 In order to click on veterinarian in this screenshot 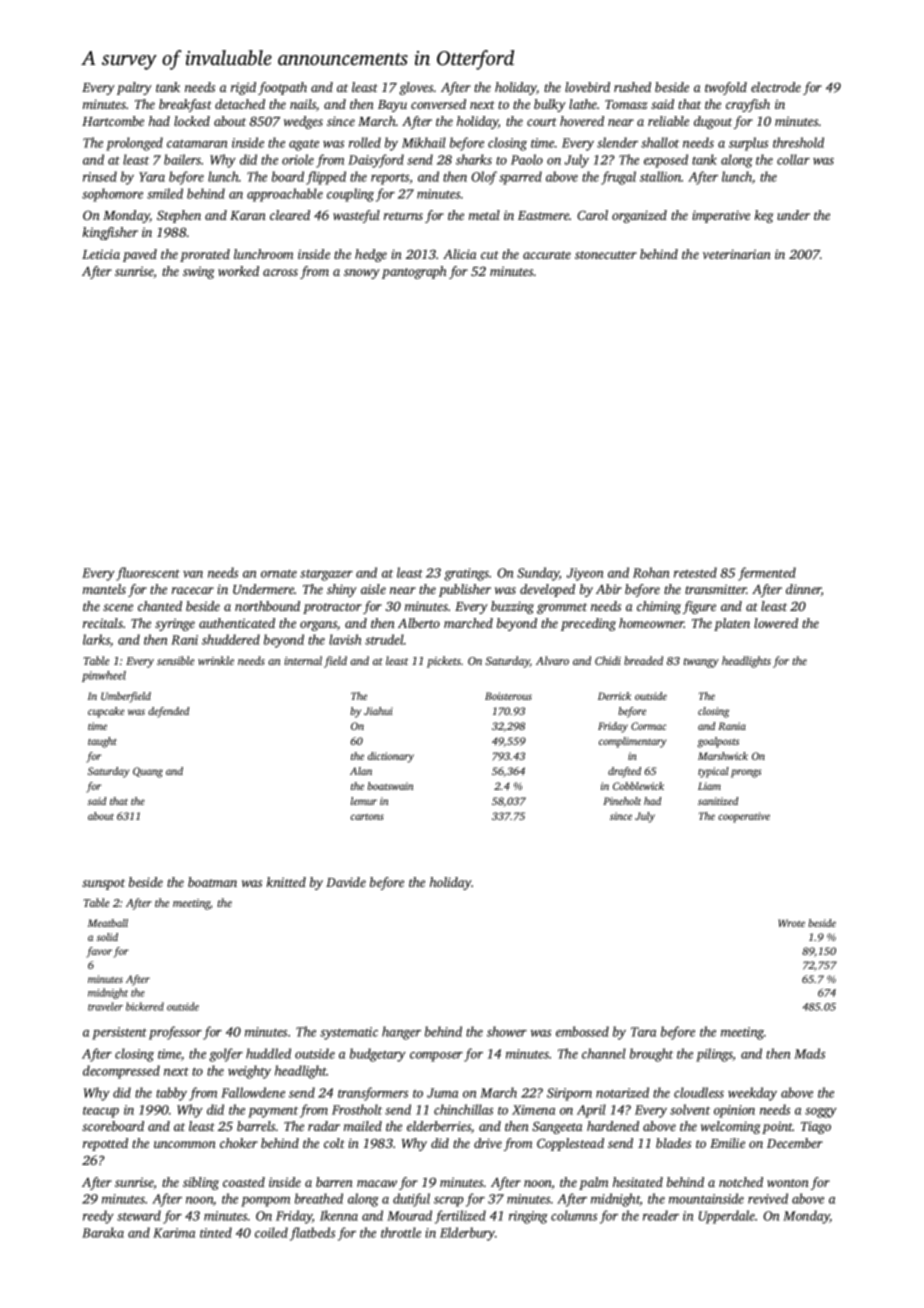, I will do `click(737, 254)`.
